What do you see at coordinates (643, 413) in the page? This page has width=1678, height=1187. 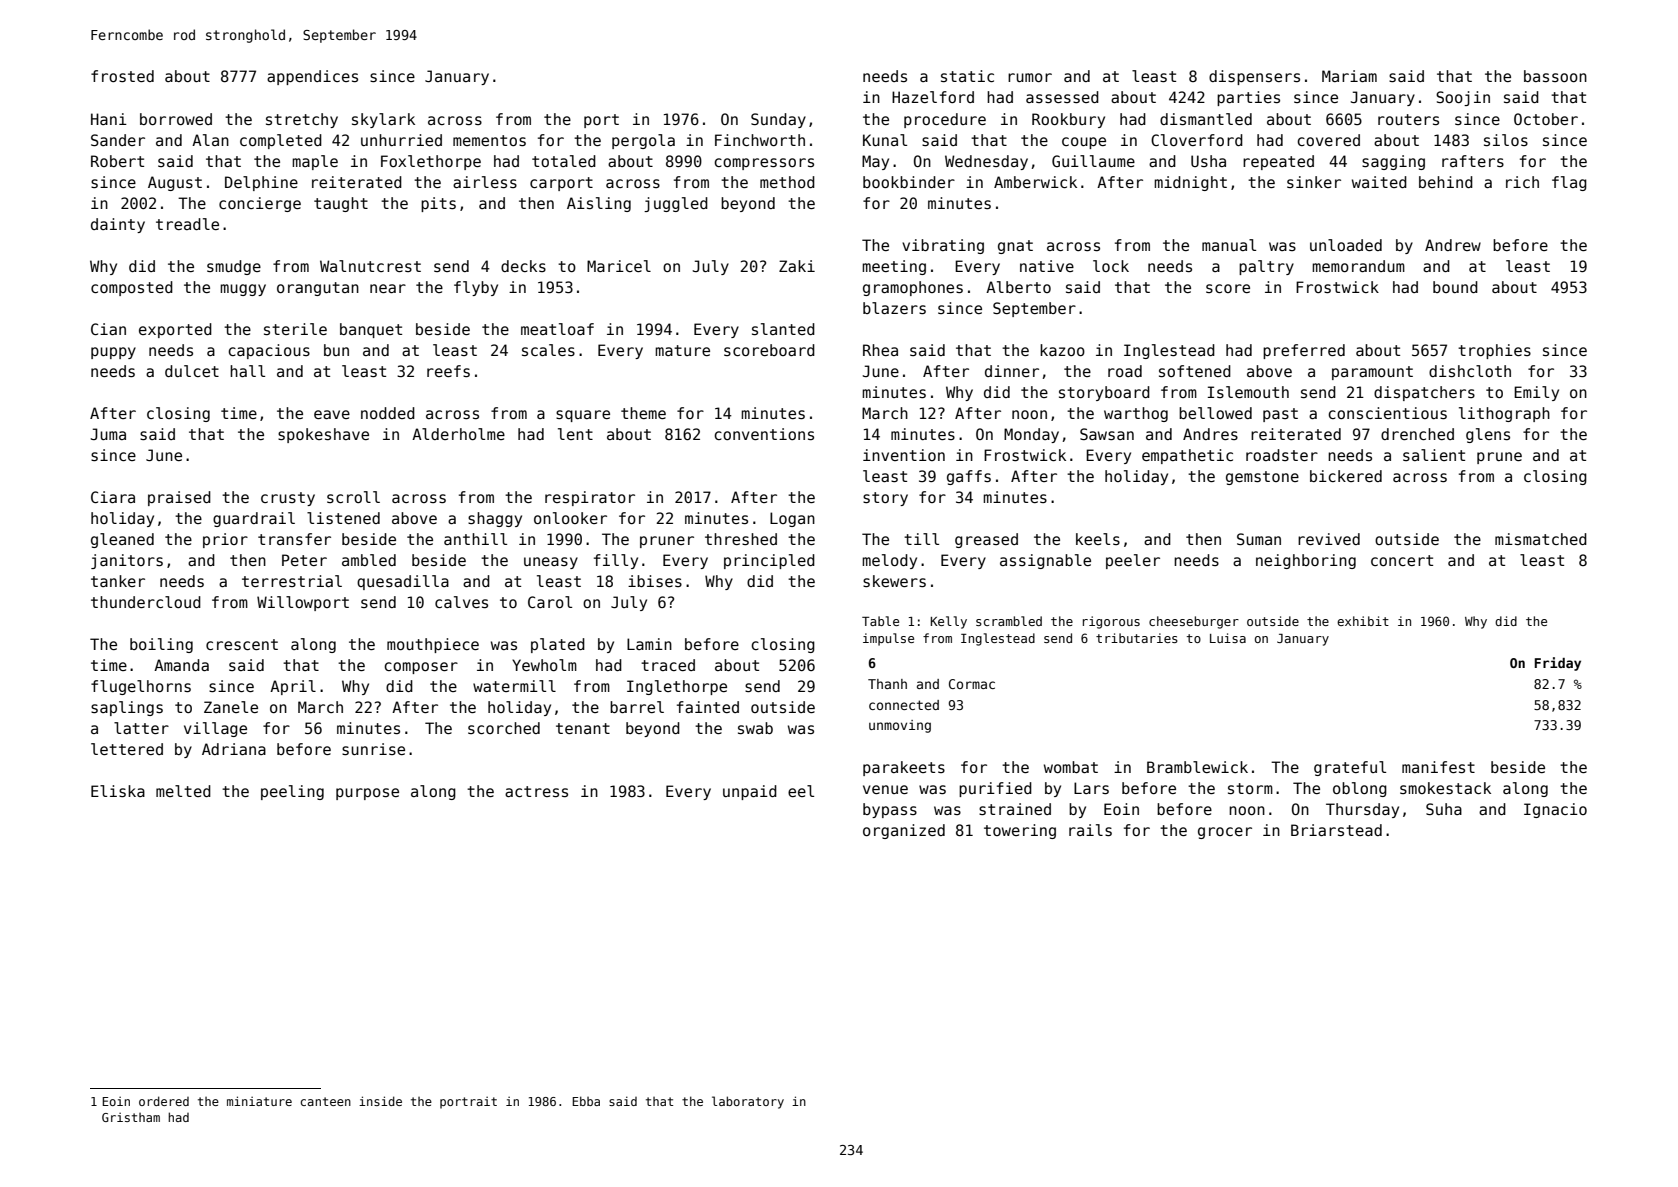 I see `theme` at bounding box center [643, 413].
